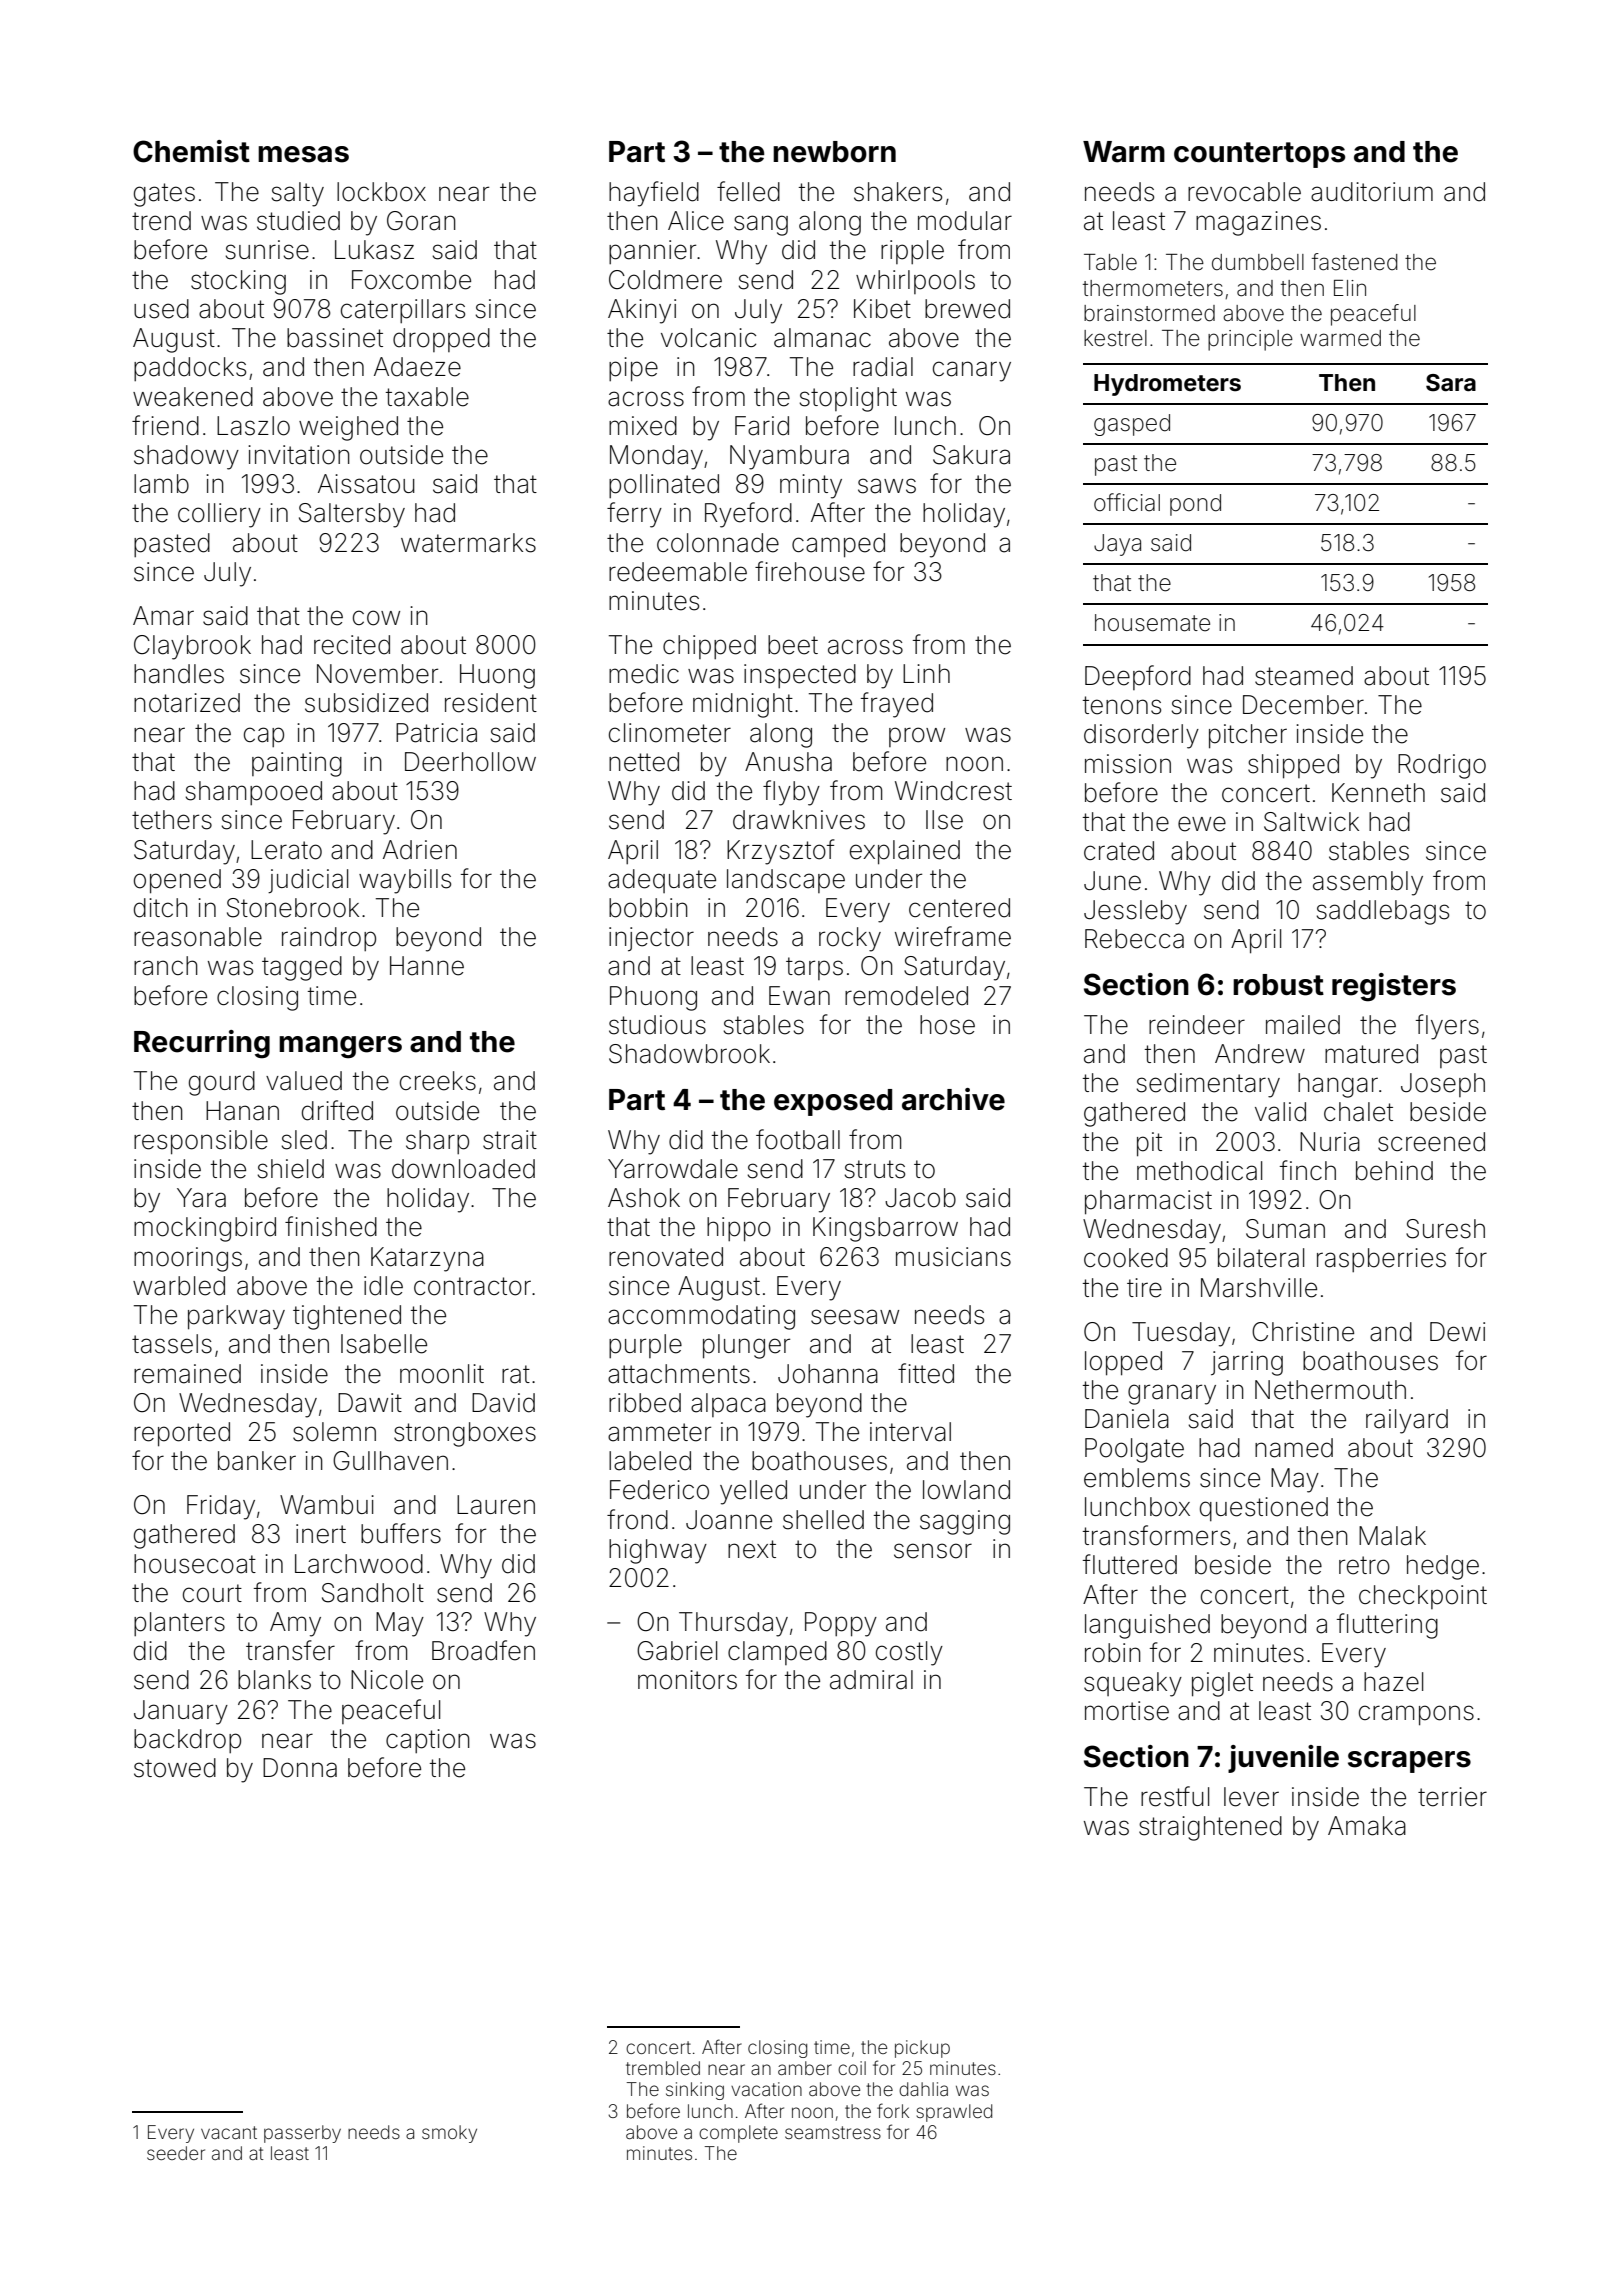 This screenshot has height=2292, width=1620. Describe the element at coordinates (1149, 313) in the screenshot. I see `brainstormed` at that location.
